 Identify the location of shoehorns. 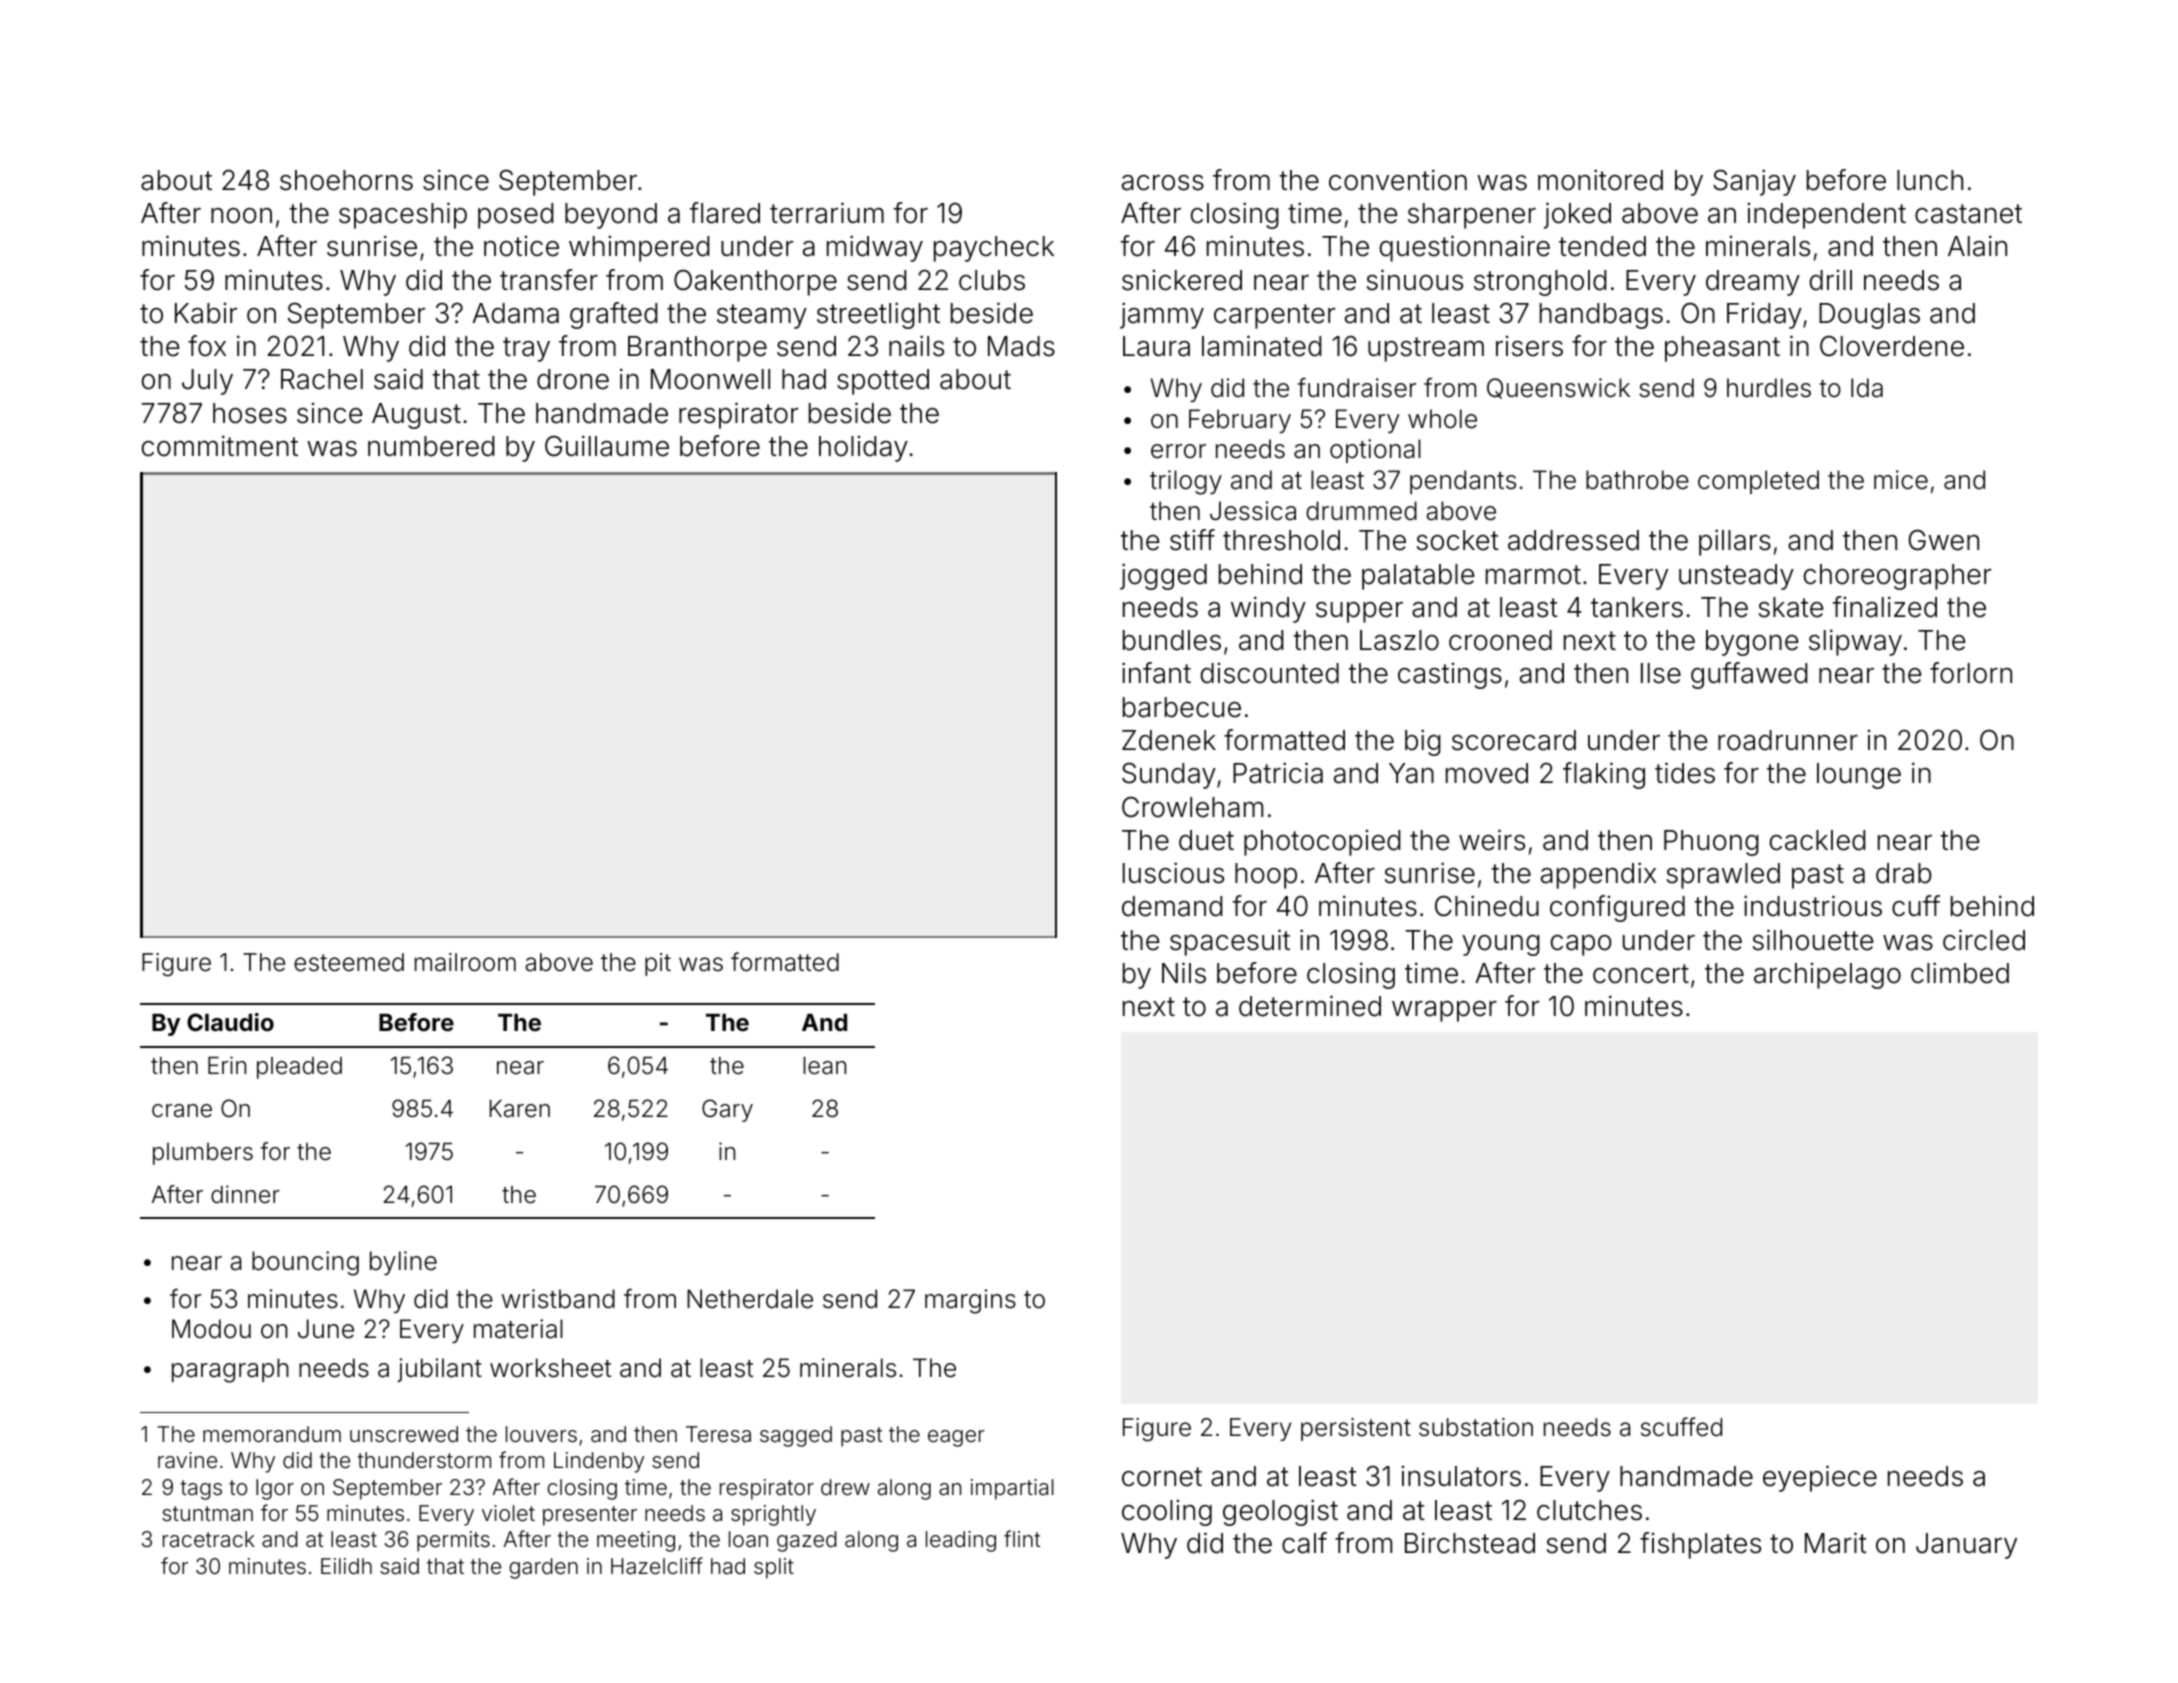
(346, 180).
